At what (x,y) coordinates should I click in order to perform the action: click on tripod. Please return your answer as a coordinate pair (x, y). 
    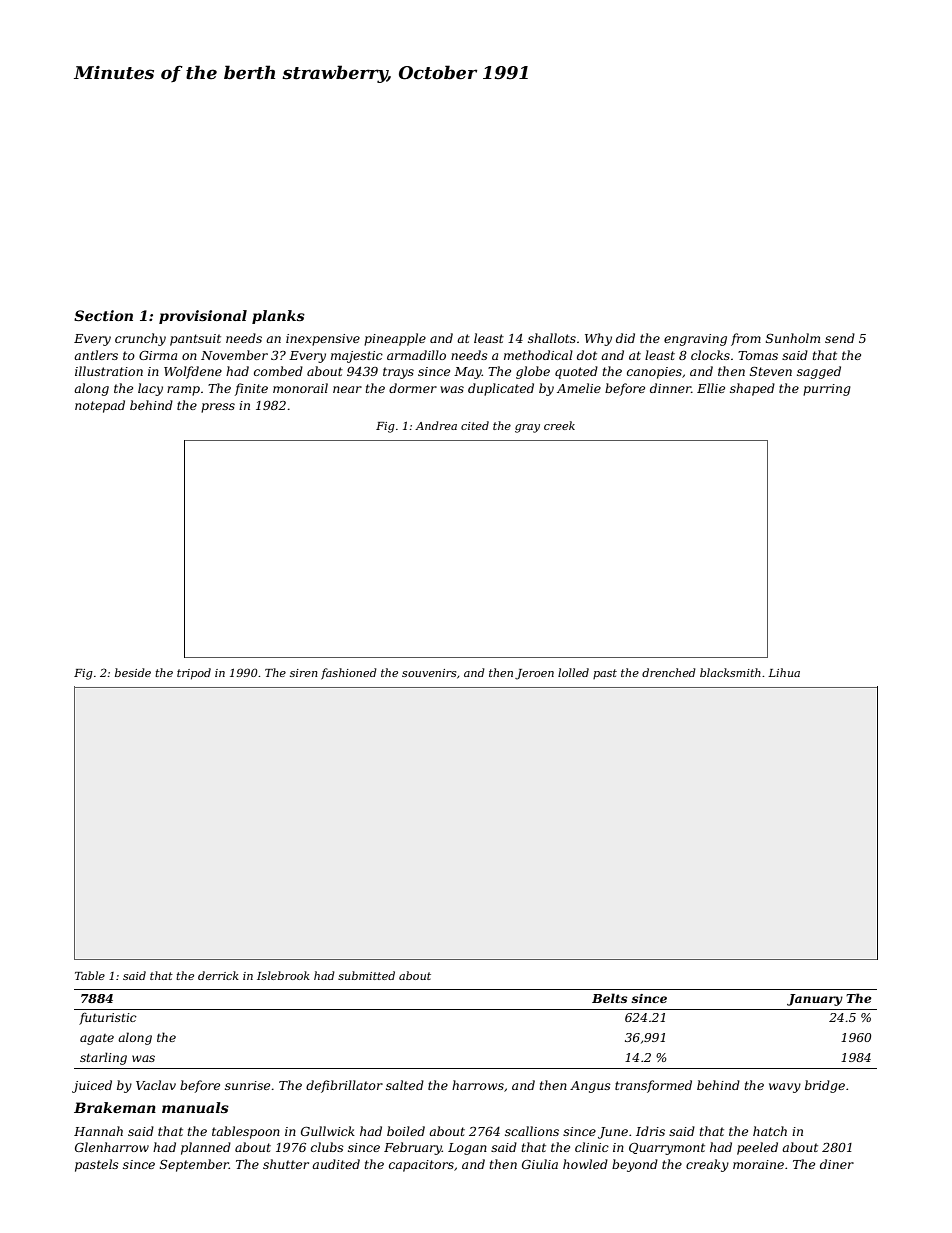
    Looking at the image, I should click on (194, 674).
